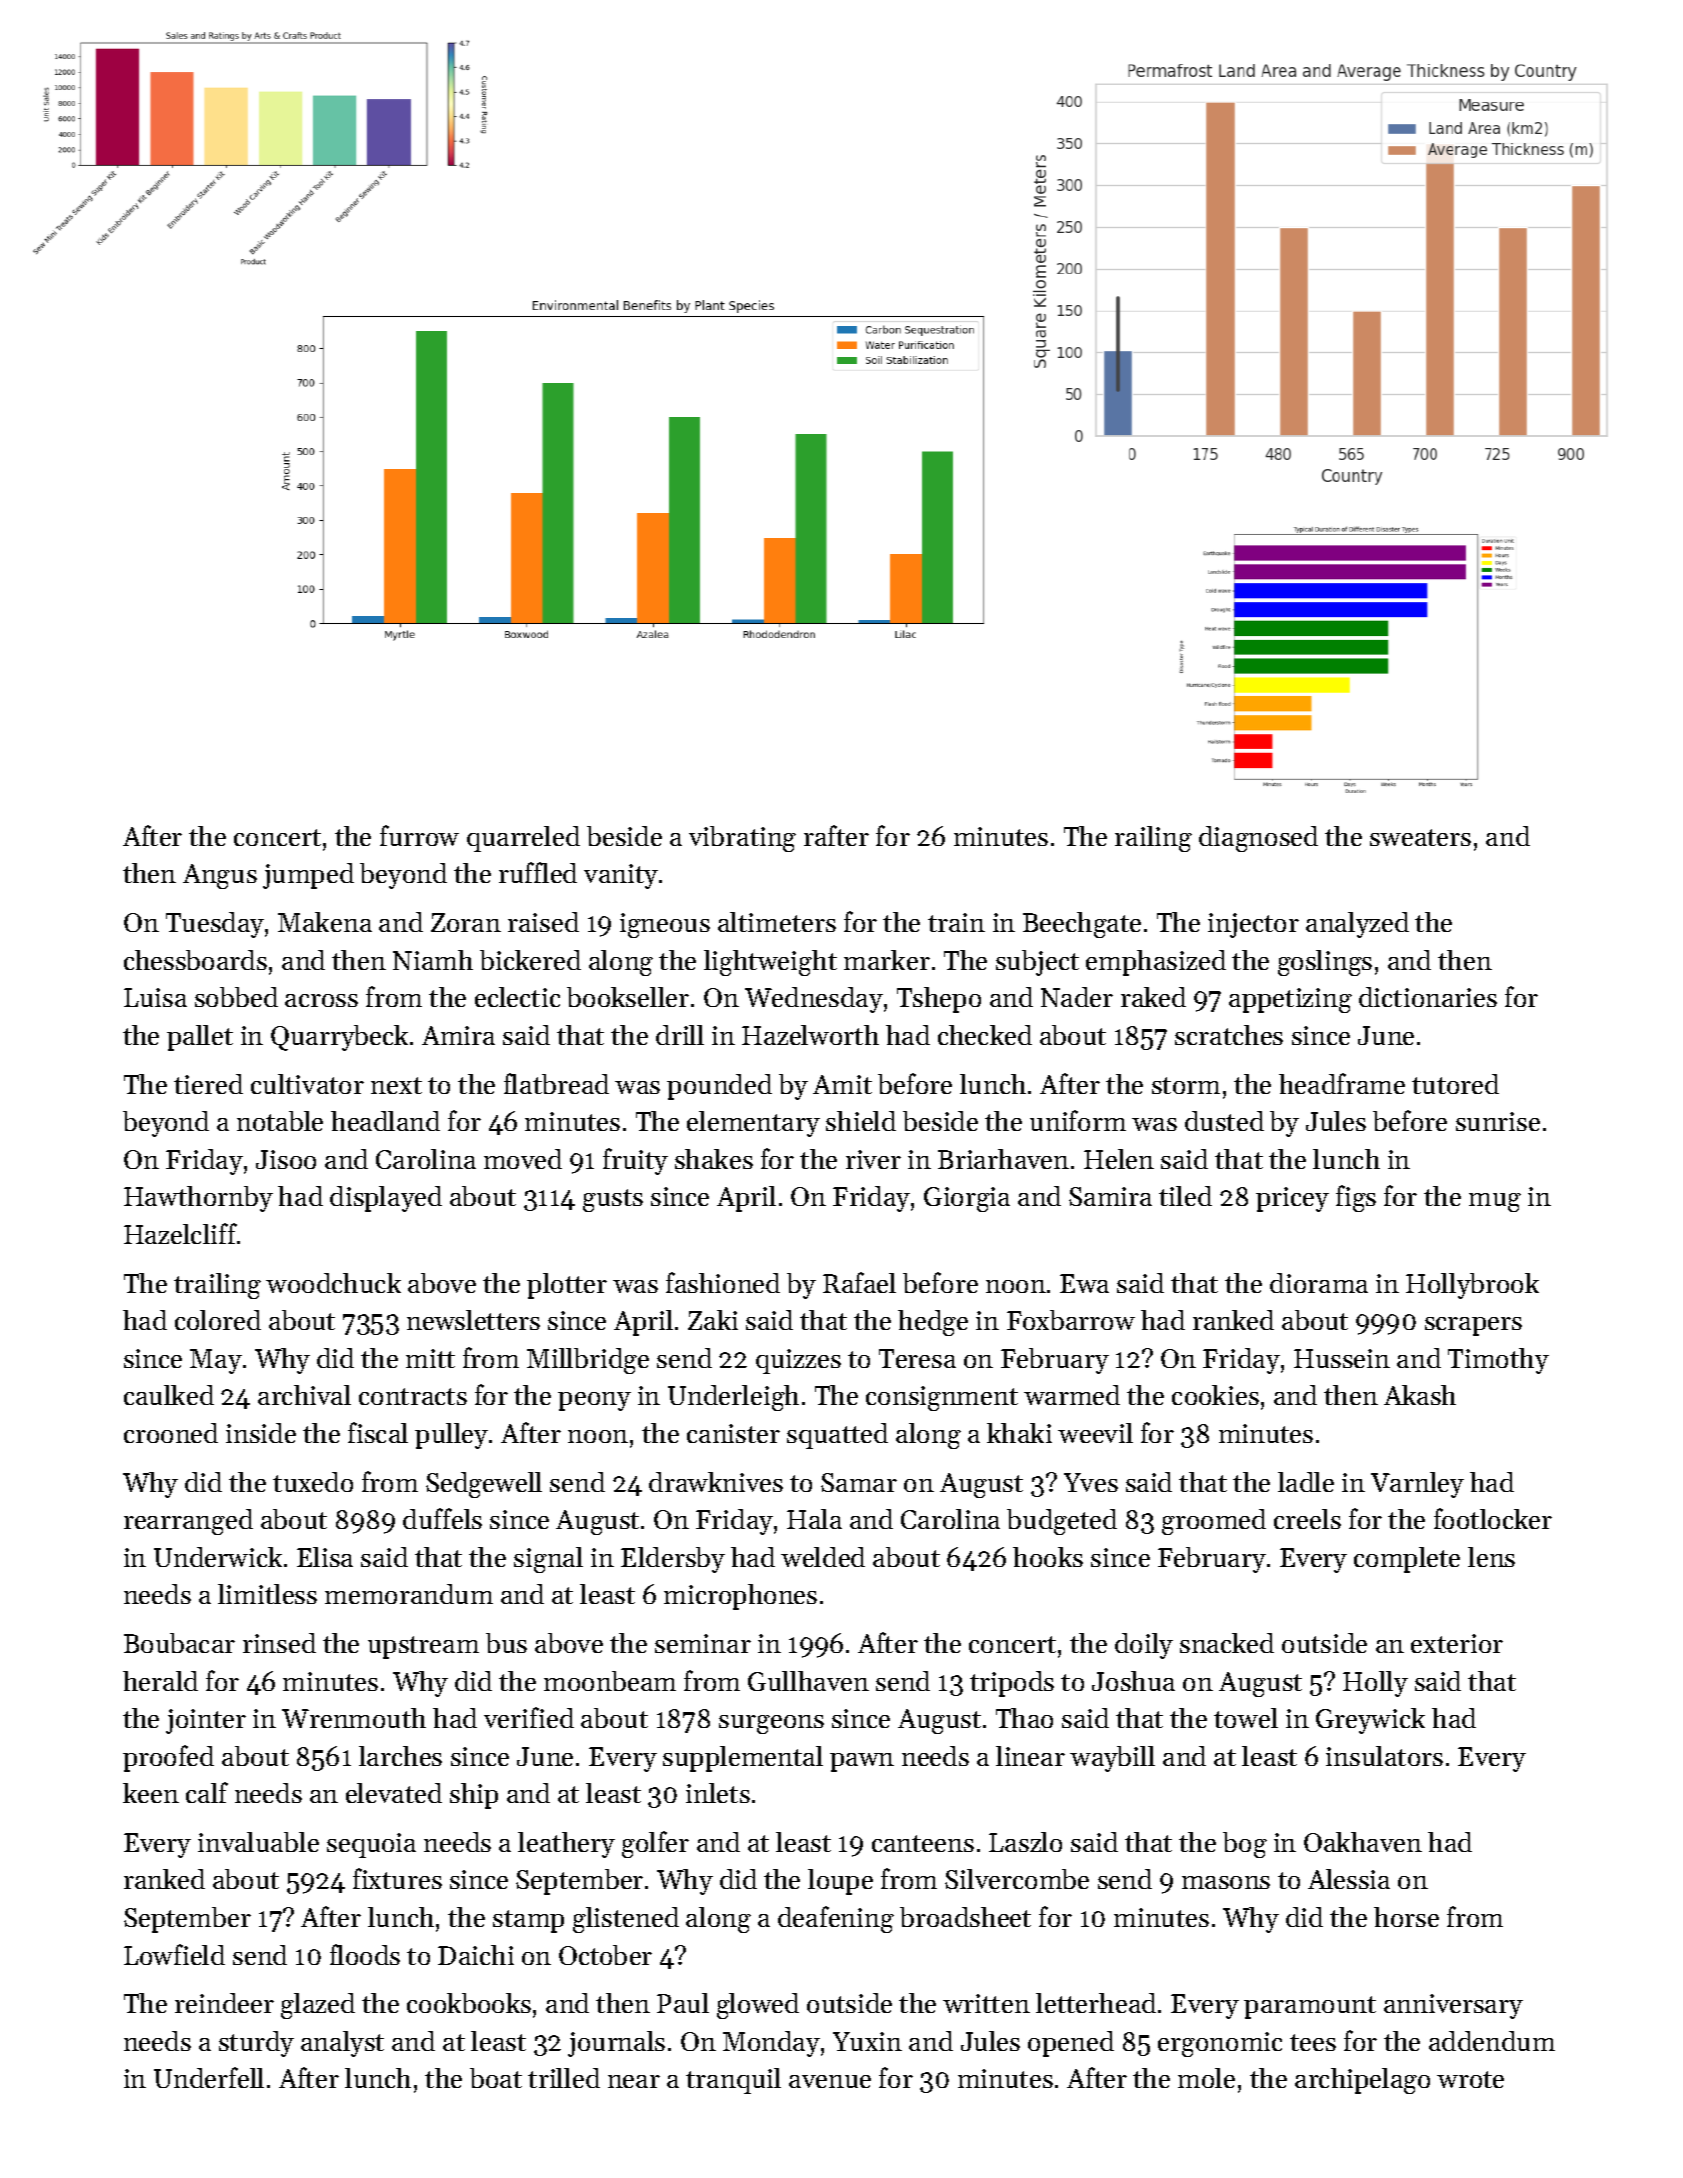  I want to click on mug, so click(1495, 1202).
